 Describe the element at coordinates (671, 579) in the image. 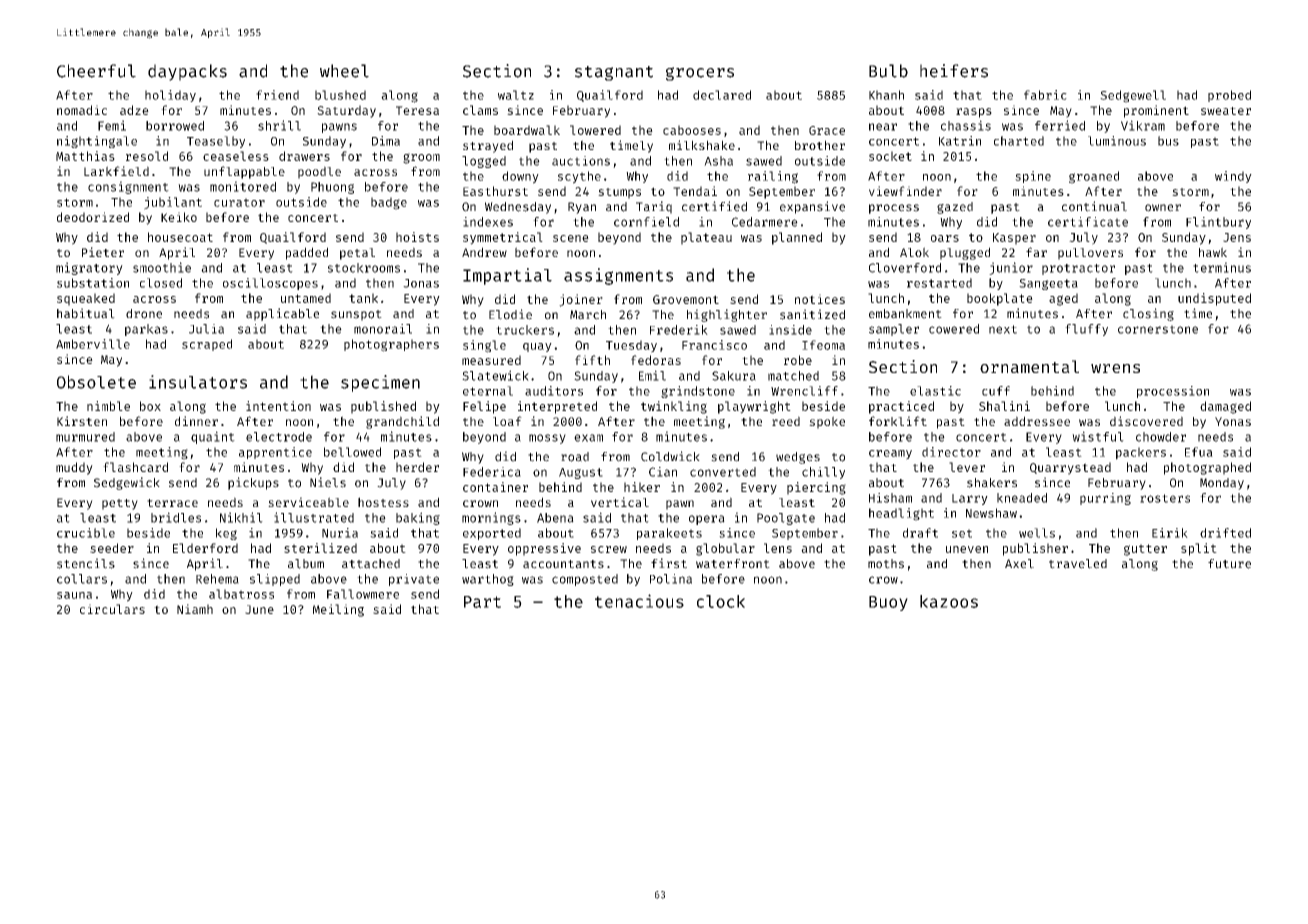

I see `Polina` at that location.
